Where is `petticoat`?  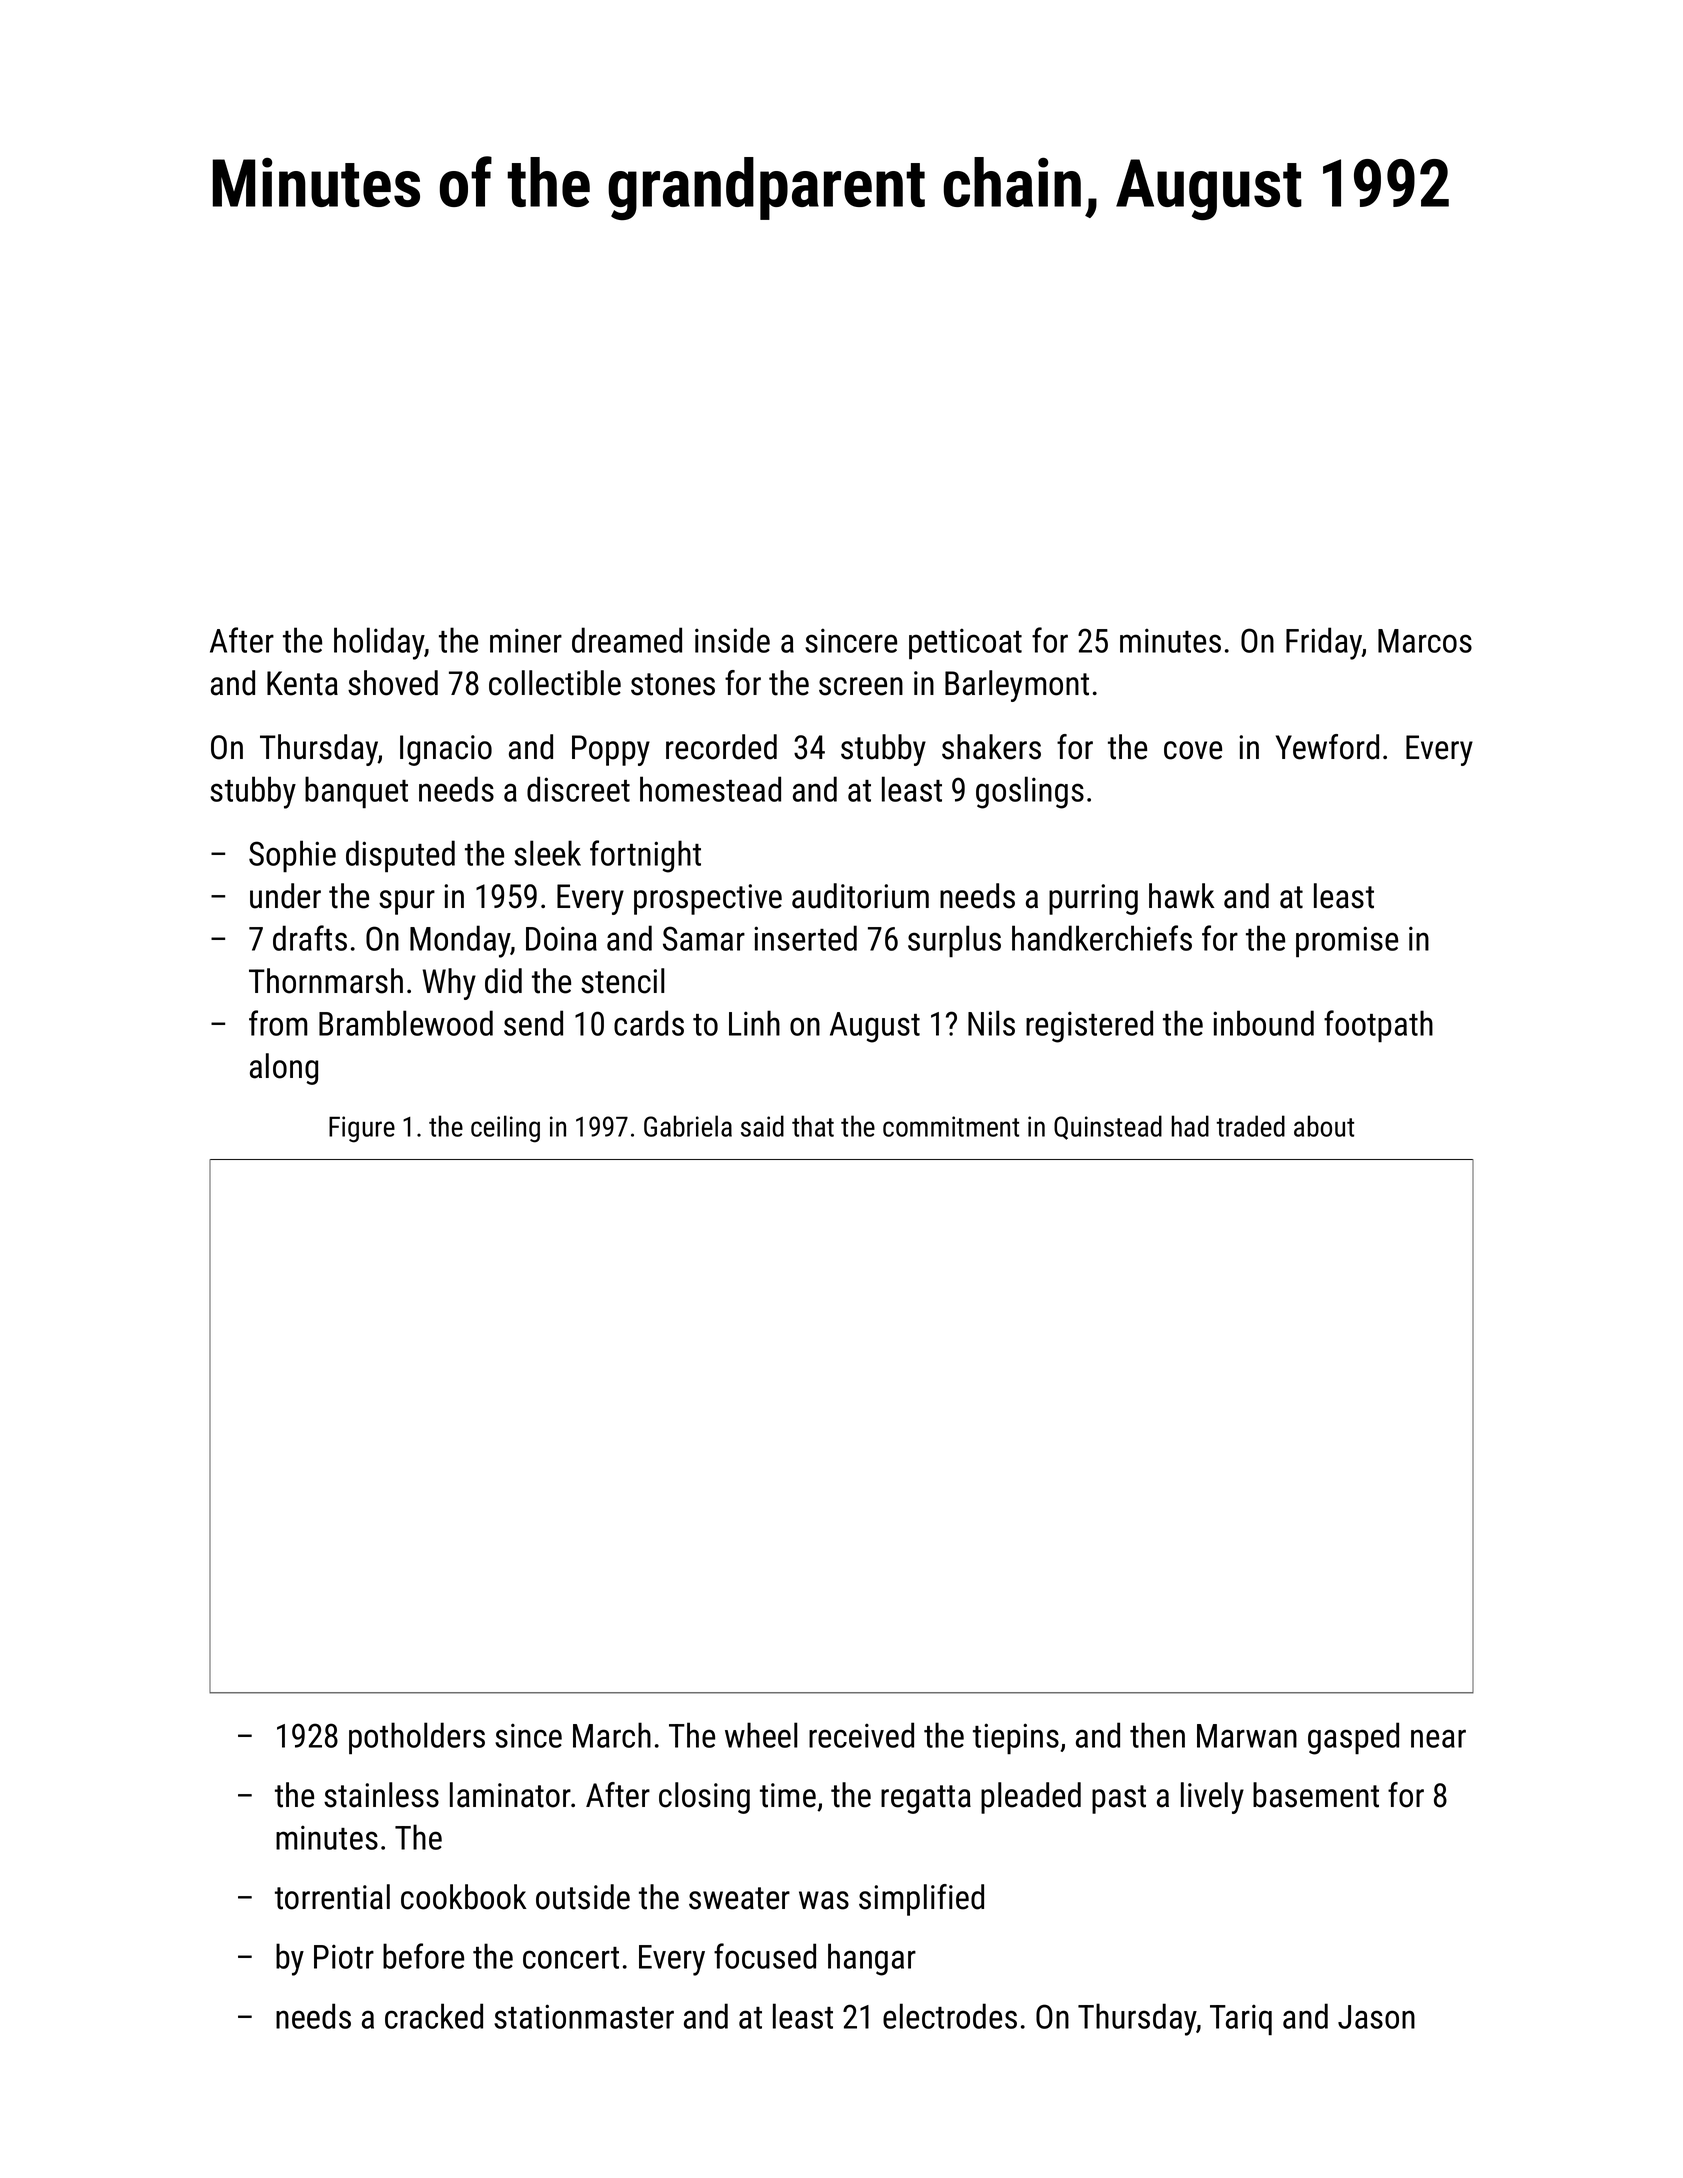 petticoat is located at coordinates (965, 643).
